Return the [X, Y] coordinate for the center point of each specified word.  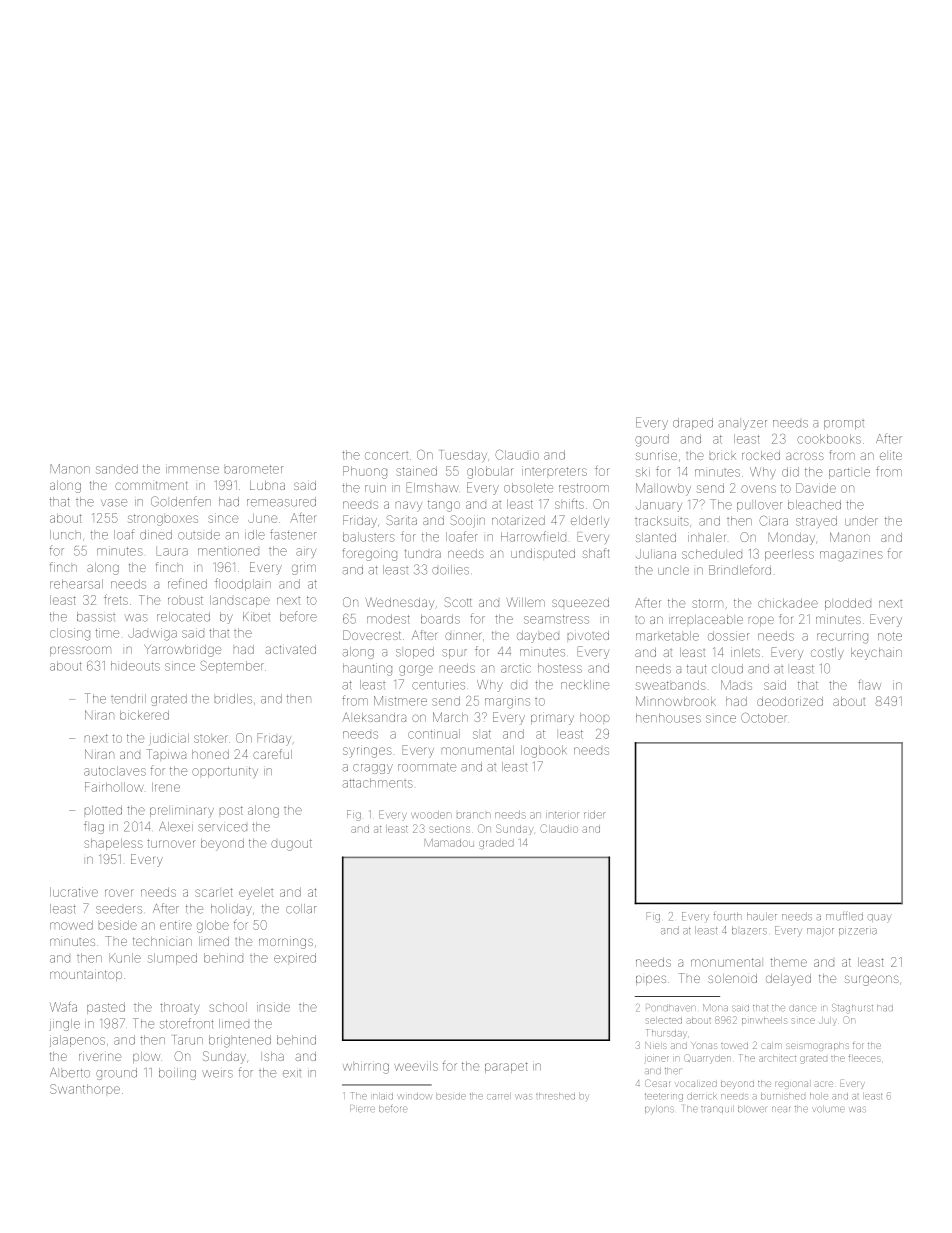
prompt [844, 425]
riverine [100, 1057]
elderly [590, 522]
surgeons [872, 980]
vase [114, 503]
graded [496, 844]
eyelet [256, 893]
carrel [498, 1097]
